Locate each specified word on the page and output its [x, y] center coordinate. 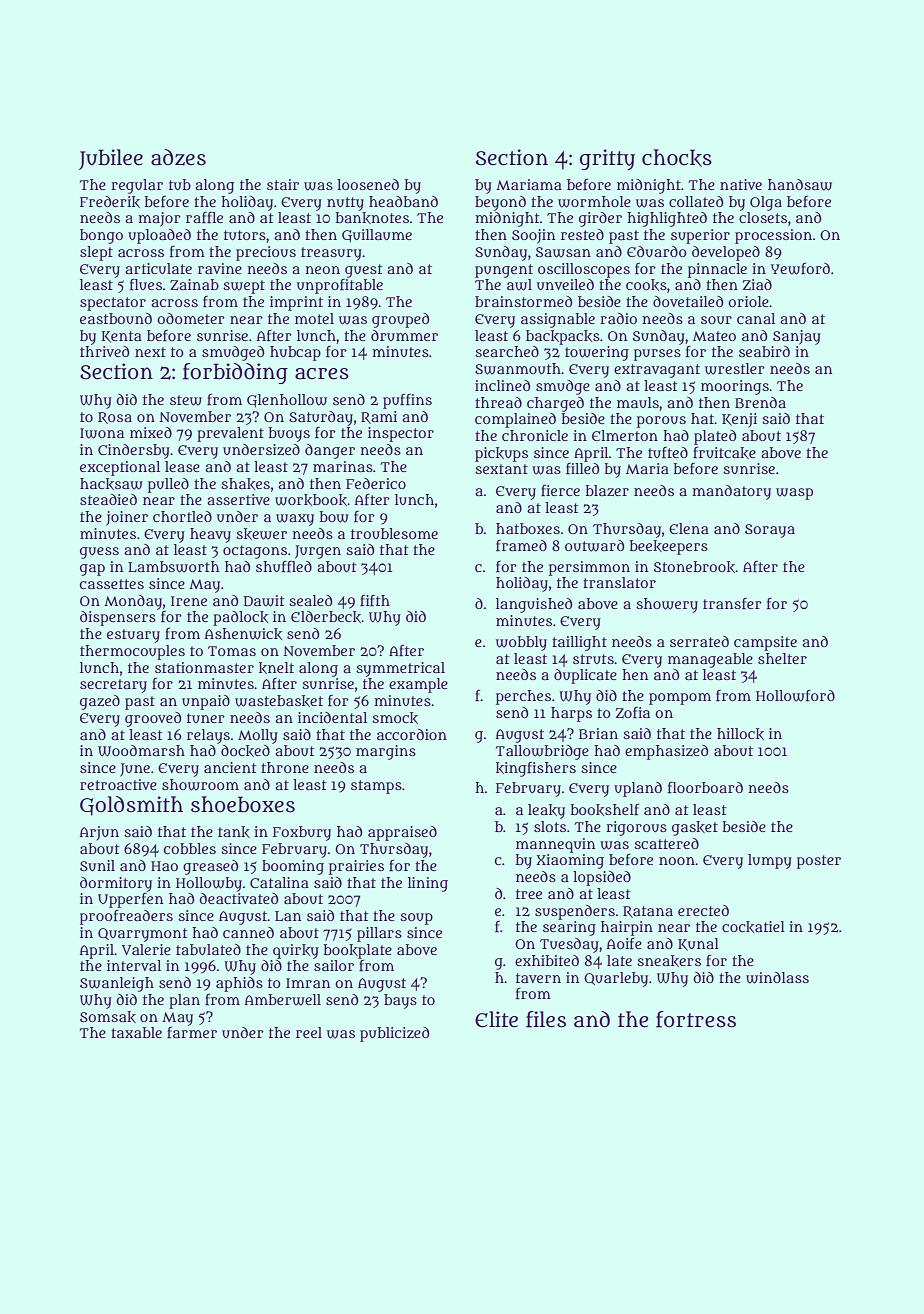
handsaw [800, 185]
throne [285, 767]
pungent [504, 271]
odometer [191, 318]
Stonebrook [694, 567]
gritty [607, 159]
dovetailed [688, 301]
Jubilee [111, 159]
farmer [192, 1032]
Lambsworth [173, 567]
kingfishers [536, 769]
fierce [560, 490]
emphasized [666, 752]
